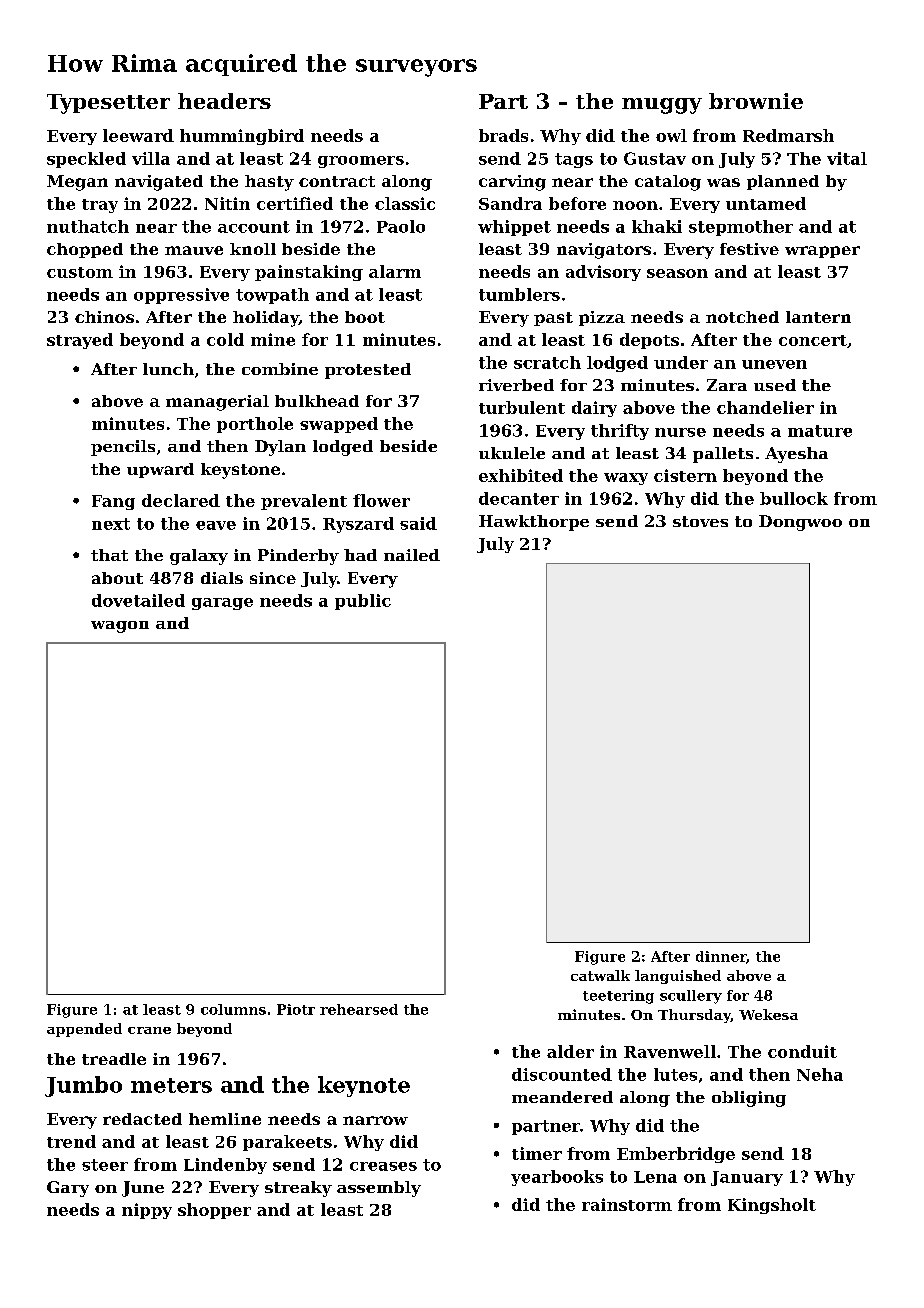 This page has height=1308, width=924. What do you see at coordinates (224, 101) in the page?
I see `headers` at bounding box center [224, 101].
